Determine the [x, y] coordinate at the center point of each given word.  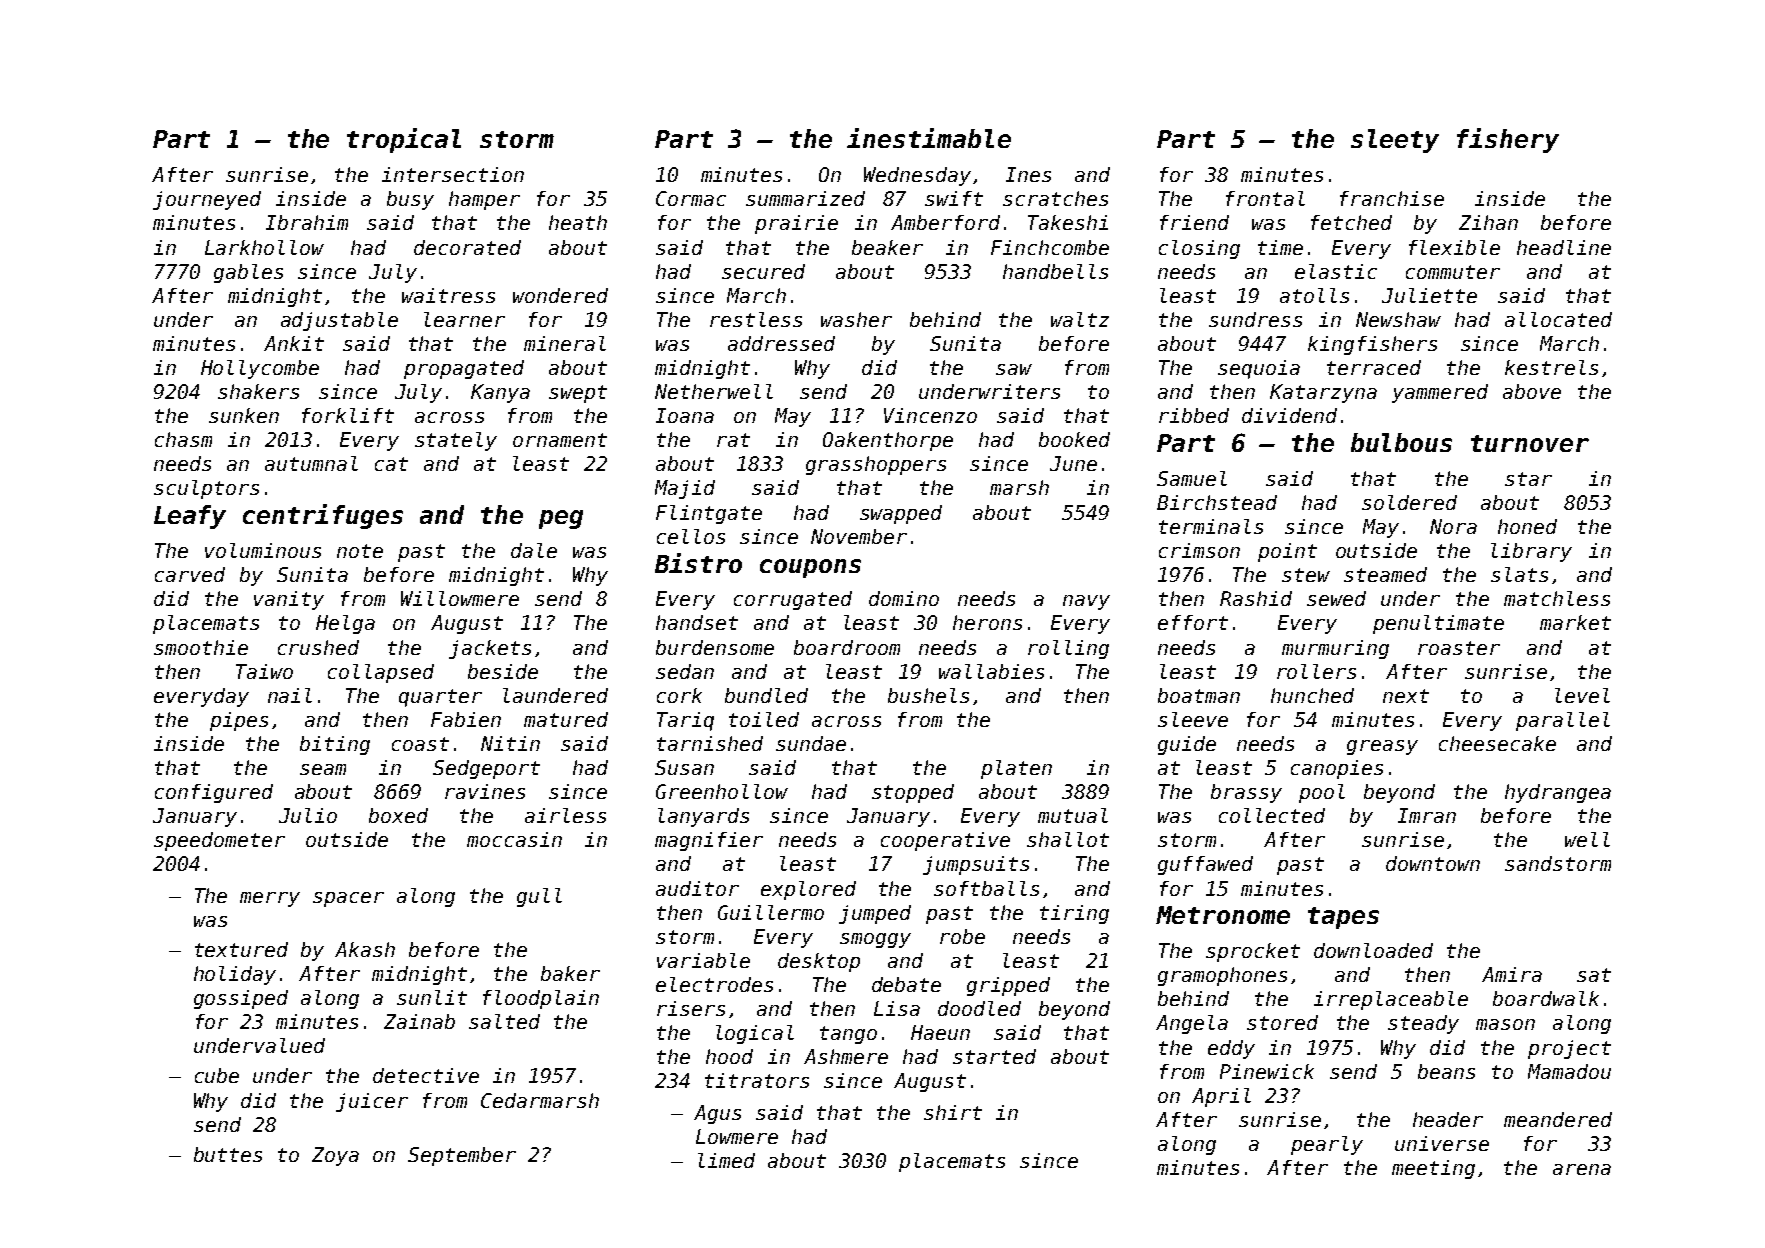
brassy [1246, 793]
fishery [1508, 140]
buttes [228, 1154]
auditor [697, 888]
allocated [1558, 319]
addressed [781, 343]
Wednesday [917, 176]
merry [270, 899]
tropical [404, 140]
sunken [244, 415]
